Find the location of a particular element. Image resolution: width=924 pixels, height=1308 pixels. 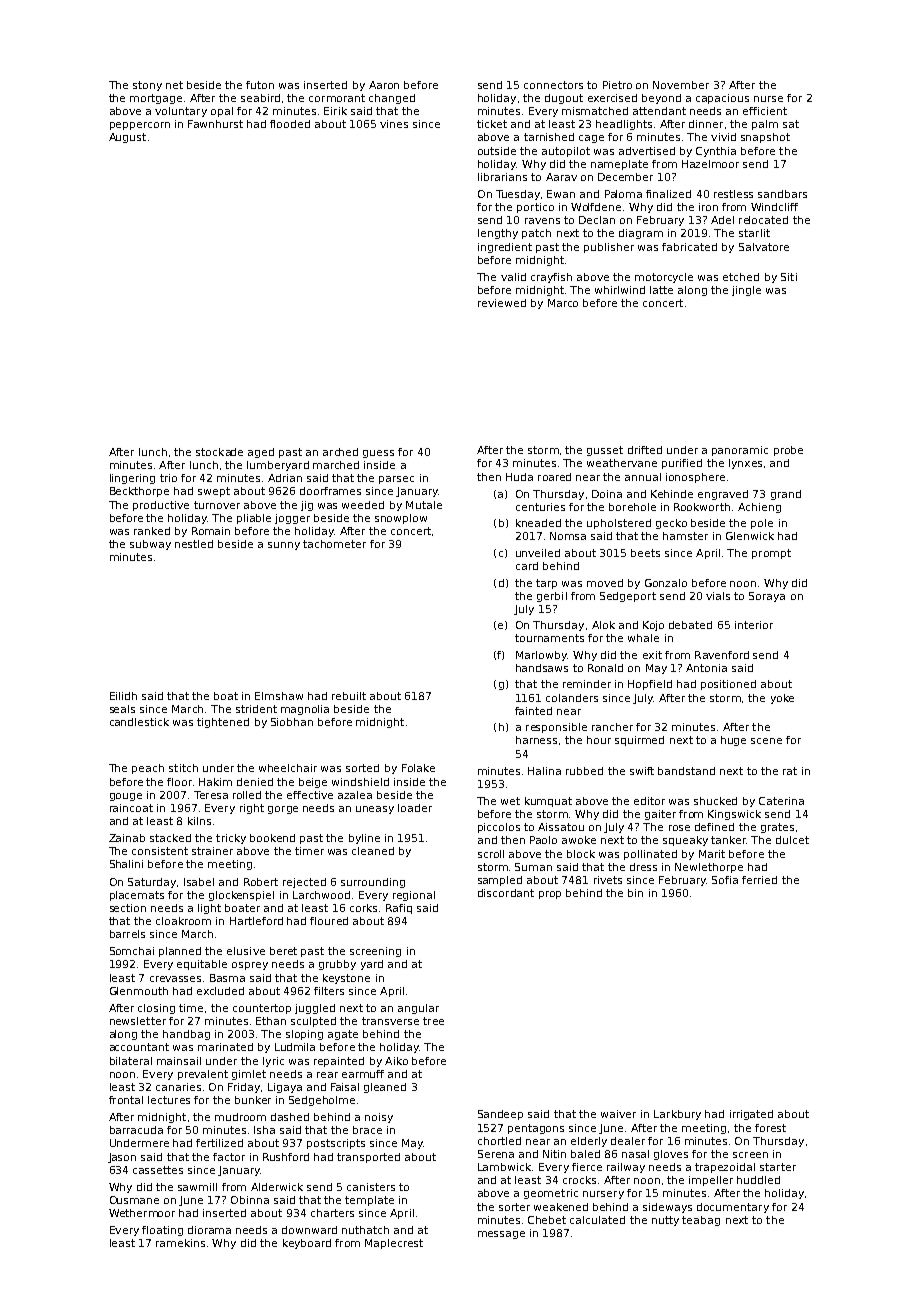

iron is located at coordinates (708, 207).
